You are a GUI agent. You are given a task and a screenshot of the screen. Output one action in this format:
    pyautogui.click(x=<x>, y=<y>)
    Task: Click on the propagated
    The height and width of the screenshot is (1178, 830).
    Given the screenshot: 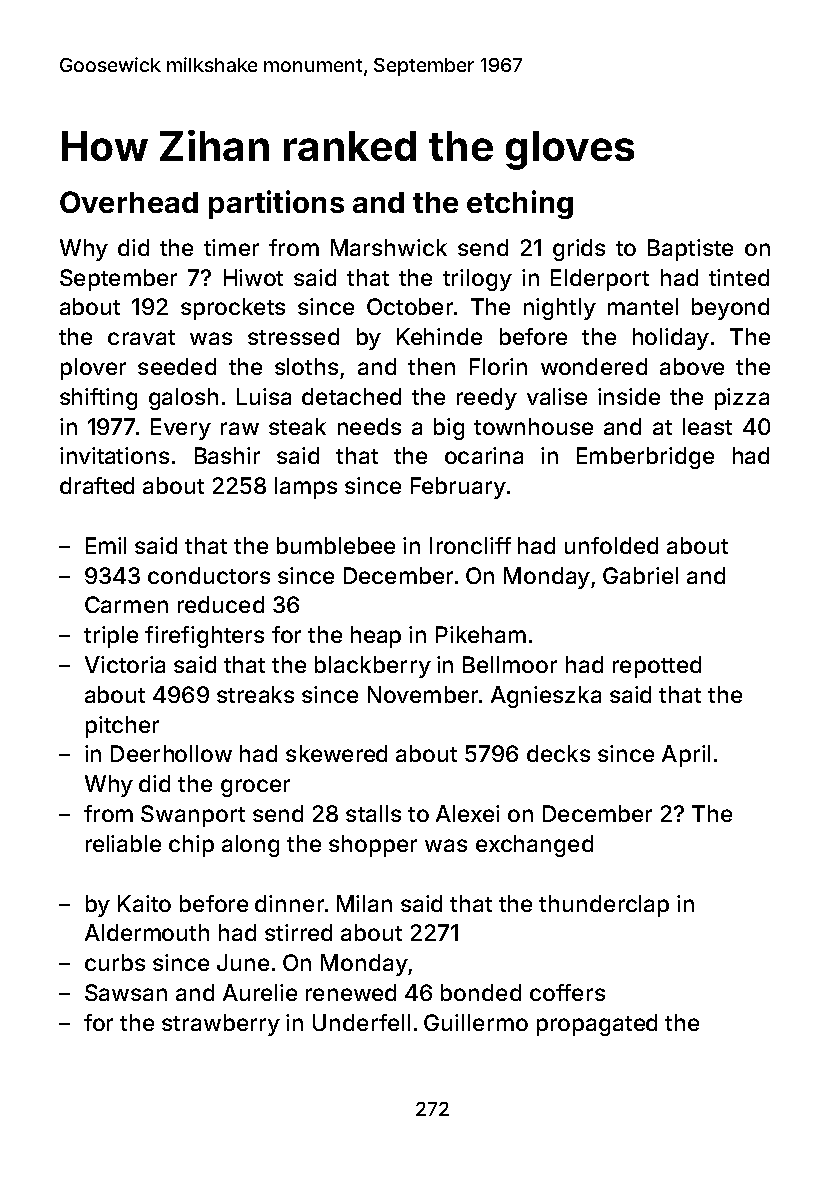 What is the action you would take?
    pyautogui.click(x=597, y=1025)
